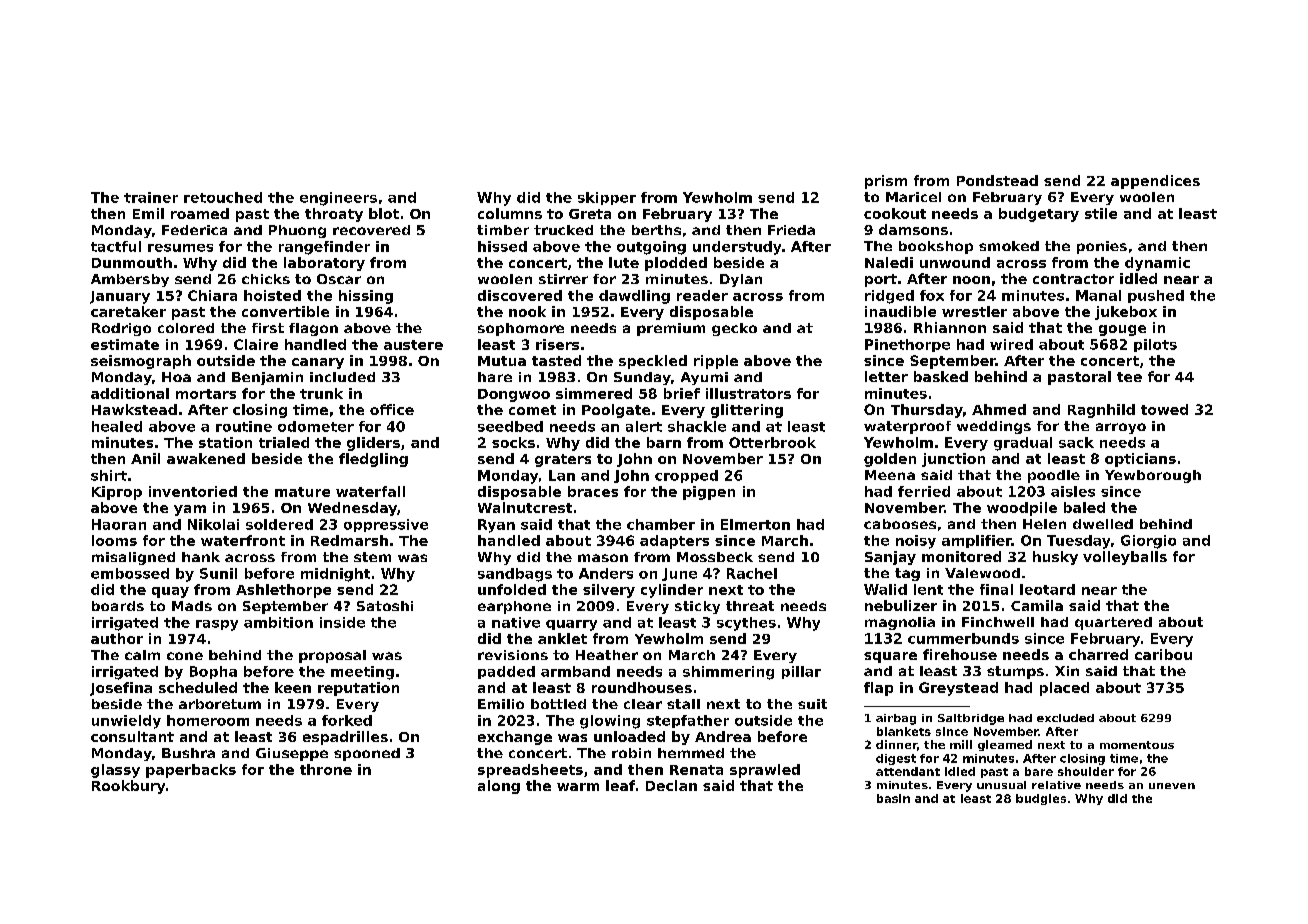 The height and width of the screenshot is (924, 1308). Describe the element at coordinates (1103, 524) in the screenshot. I see `dwelled` at that location.
